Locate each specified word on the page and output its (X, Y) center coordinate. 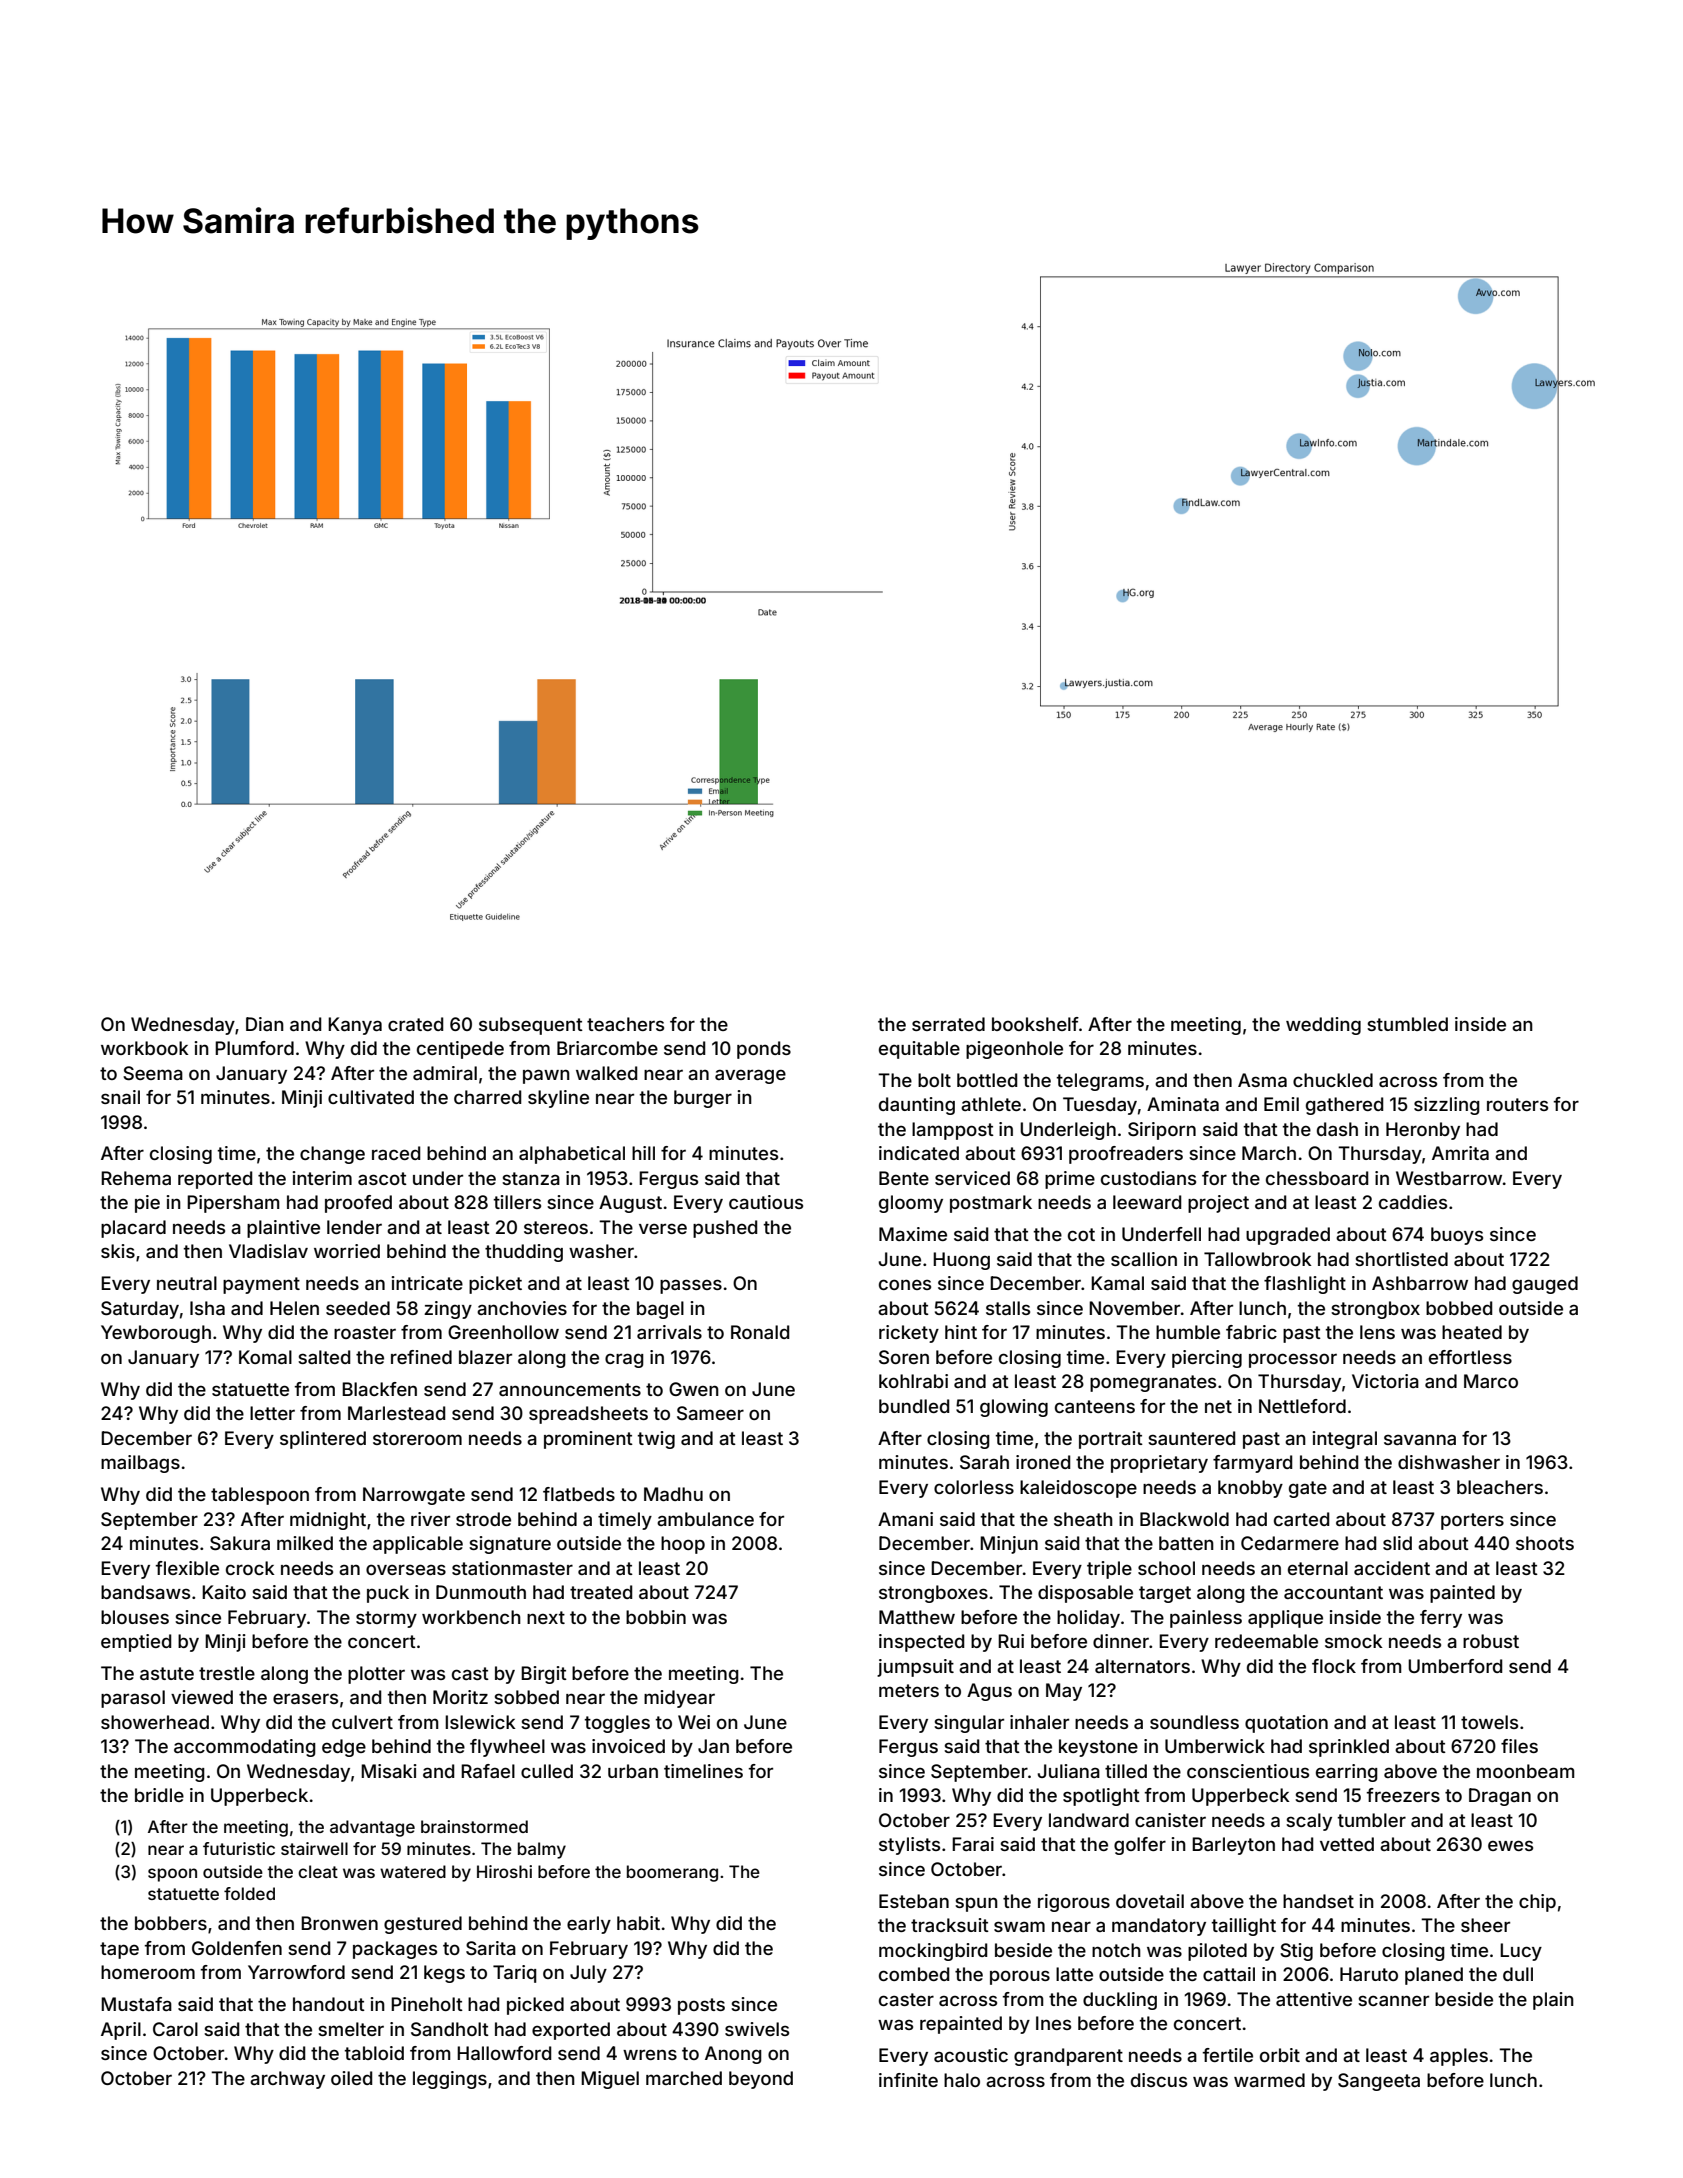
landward (1089, 1820)
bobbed (1459, 1308)
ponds (764, 1050)
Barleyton (1233, 1846)
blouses (135, 1617)
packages (395, 1950)
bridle (159, 1795)
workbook (145, 1048)
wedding (1323, 1026)
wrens (650, 2054)
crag (624, 1360)
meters (909, 1690)
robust (1491, 1641)
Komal (265, 1357)
